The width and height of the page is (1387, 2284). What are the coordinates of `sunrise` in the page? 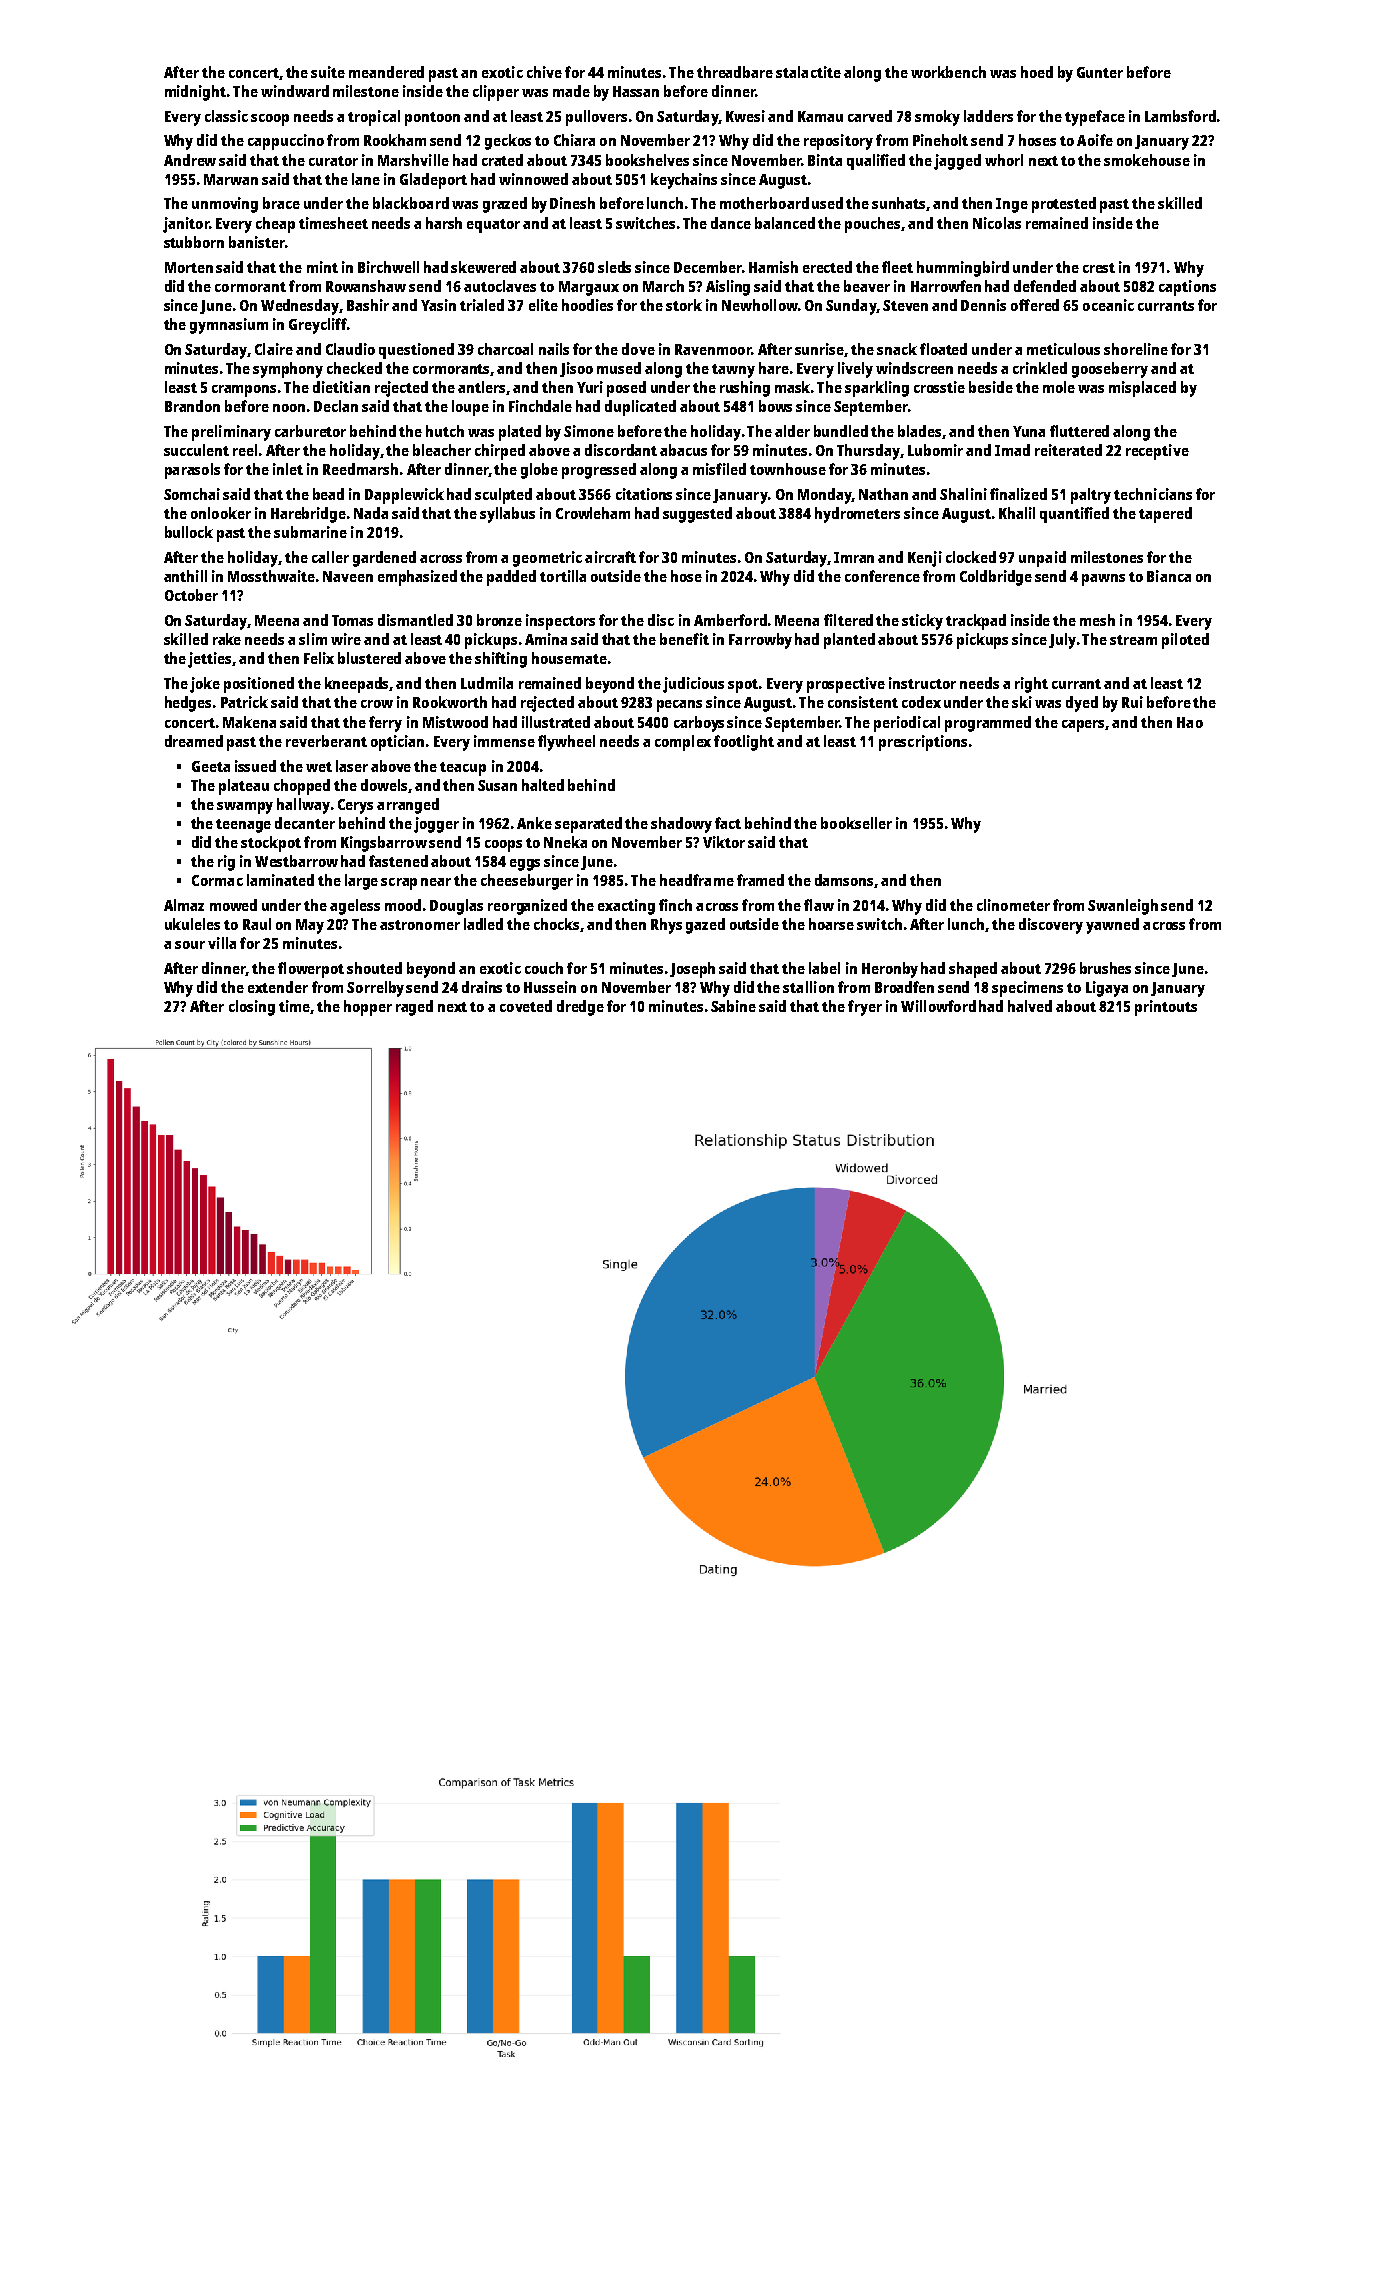 It's located at (820, 350).
